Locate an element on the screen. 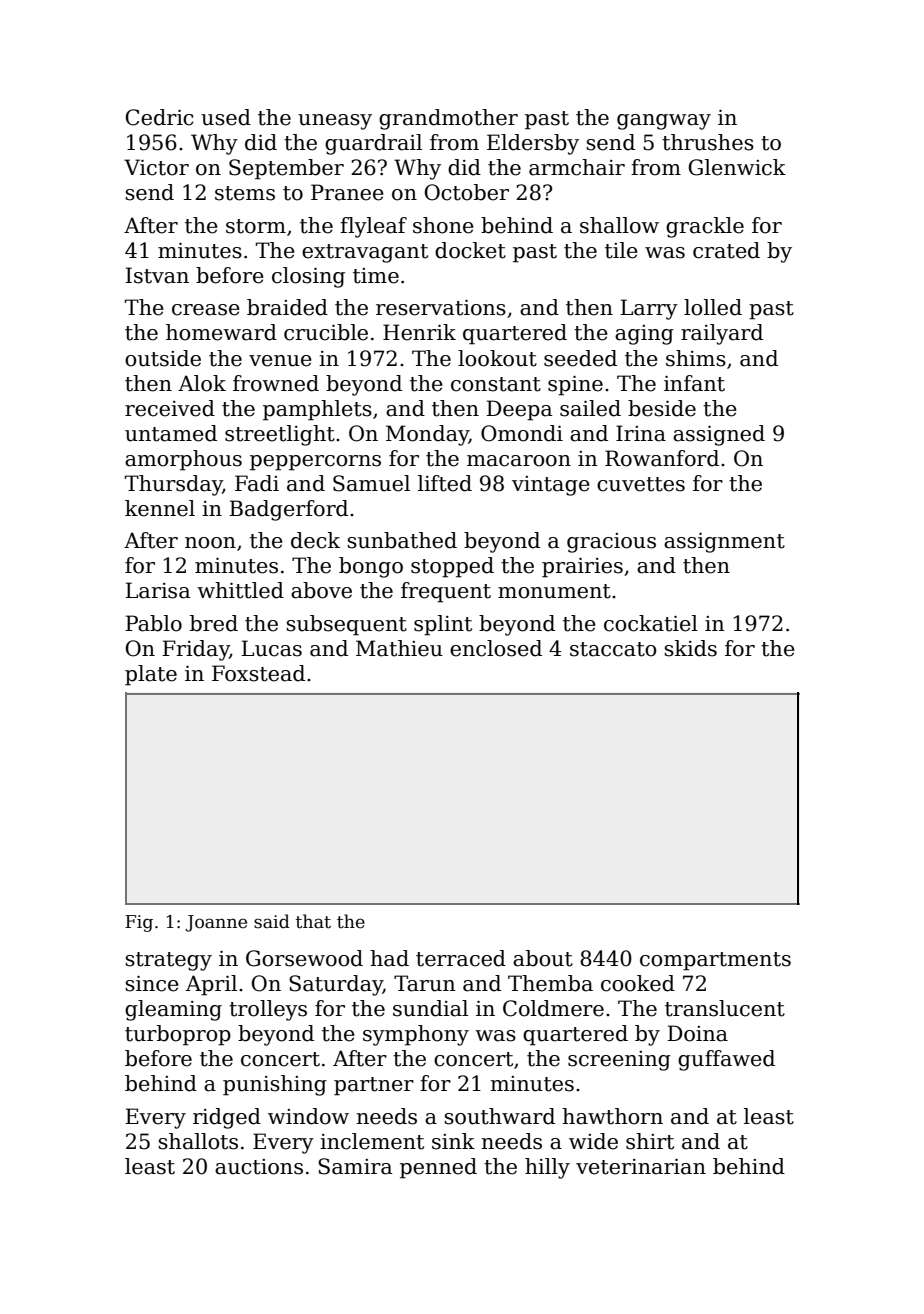 This screenshot has height=1314, width=924. staccato is located at coordinates (613, 649).
